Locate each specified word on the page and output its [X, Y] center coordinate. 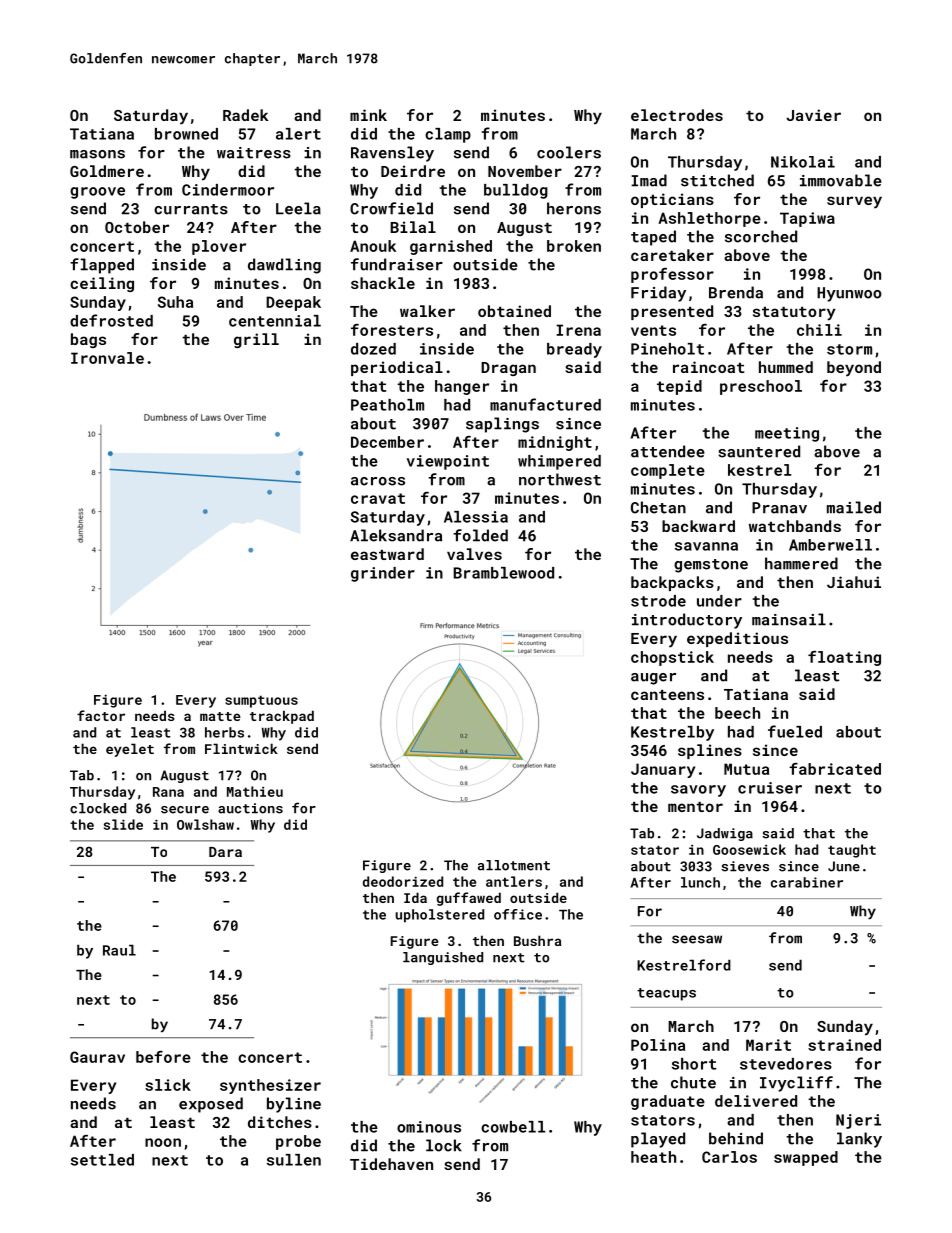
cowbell [513, 1127]
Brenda [736, 292]
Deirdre [413, 171]
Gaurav [97, 1057]
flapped [102, 266]
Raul [119, 950]
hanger [462, 387]
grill [256, 340]
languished [443, 958]
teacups [666, 994]
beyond [854, 369]
